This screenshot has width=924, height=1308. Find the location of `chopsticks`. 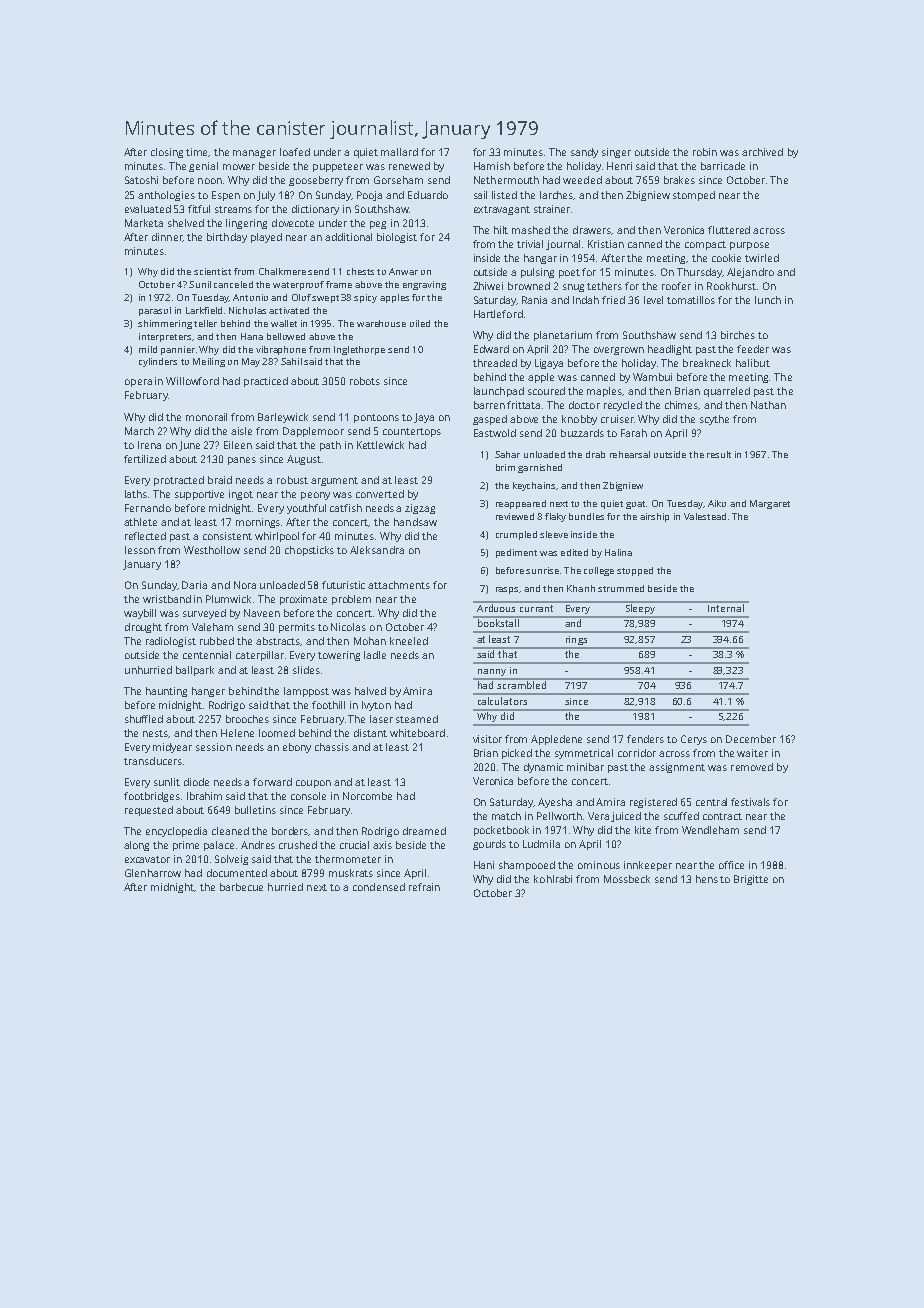

chopsticks is located at coordinates (309, 551).
